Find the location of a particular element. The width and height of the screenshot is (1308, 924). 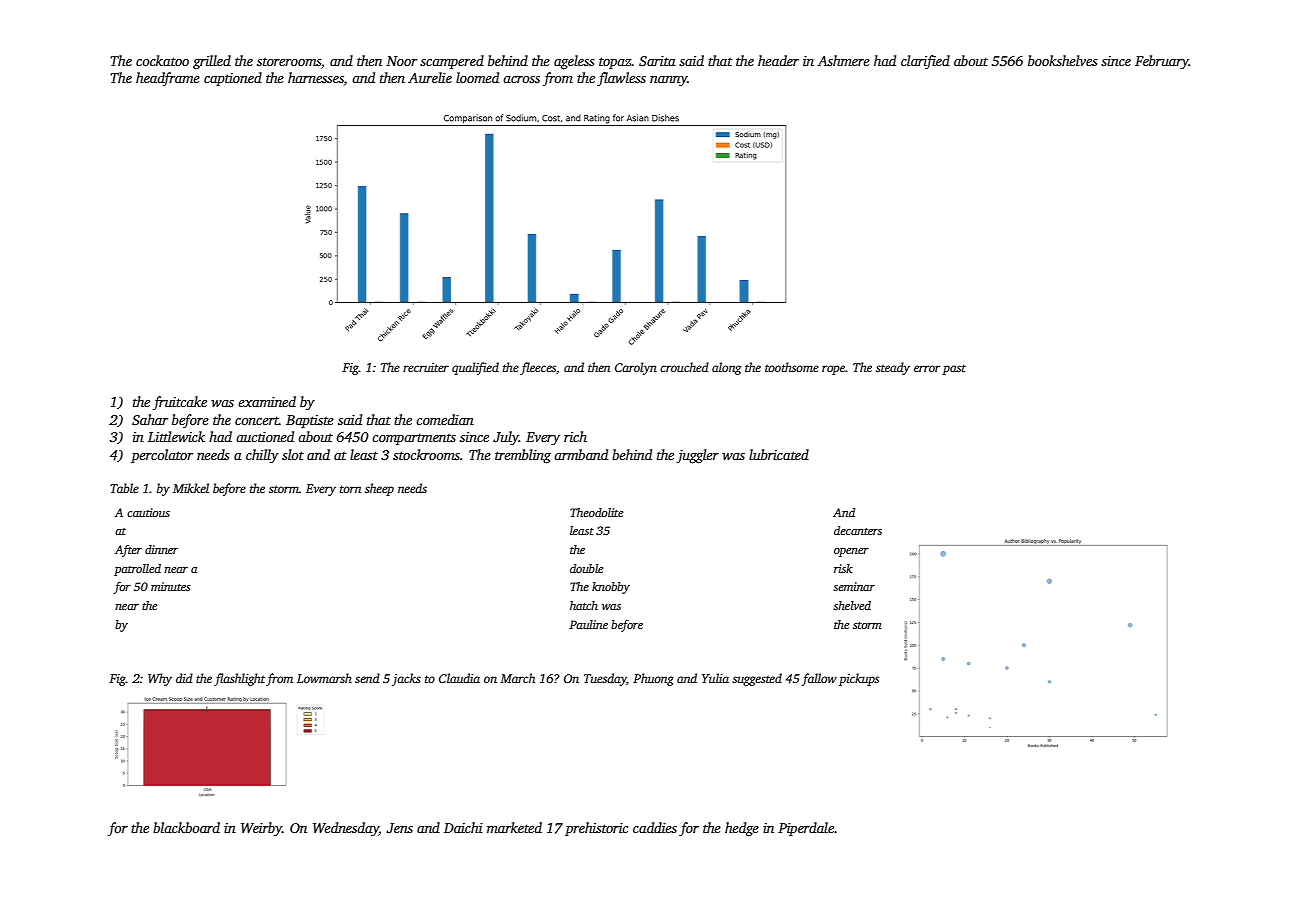

Piperdale is located at coordinates (806, 829).
